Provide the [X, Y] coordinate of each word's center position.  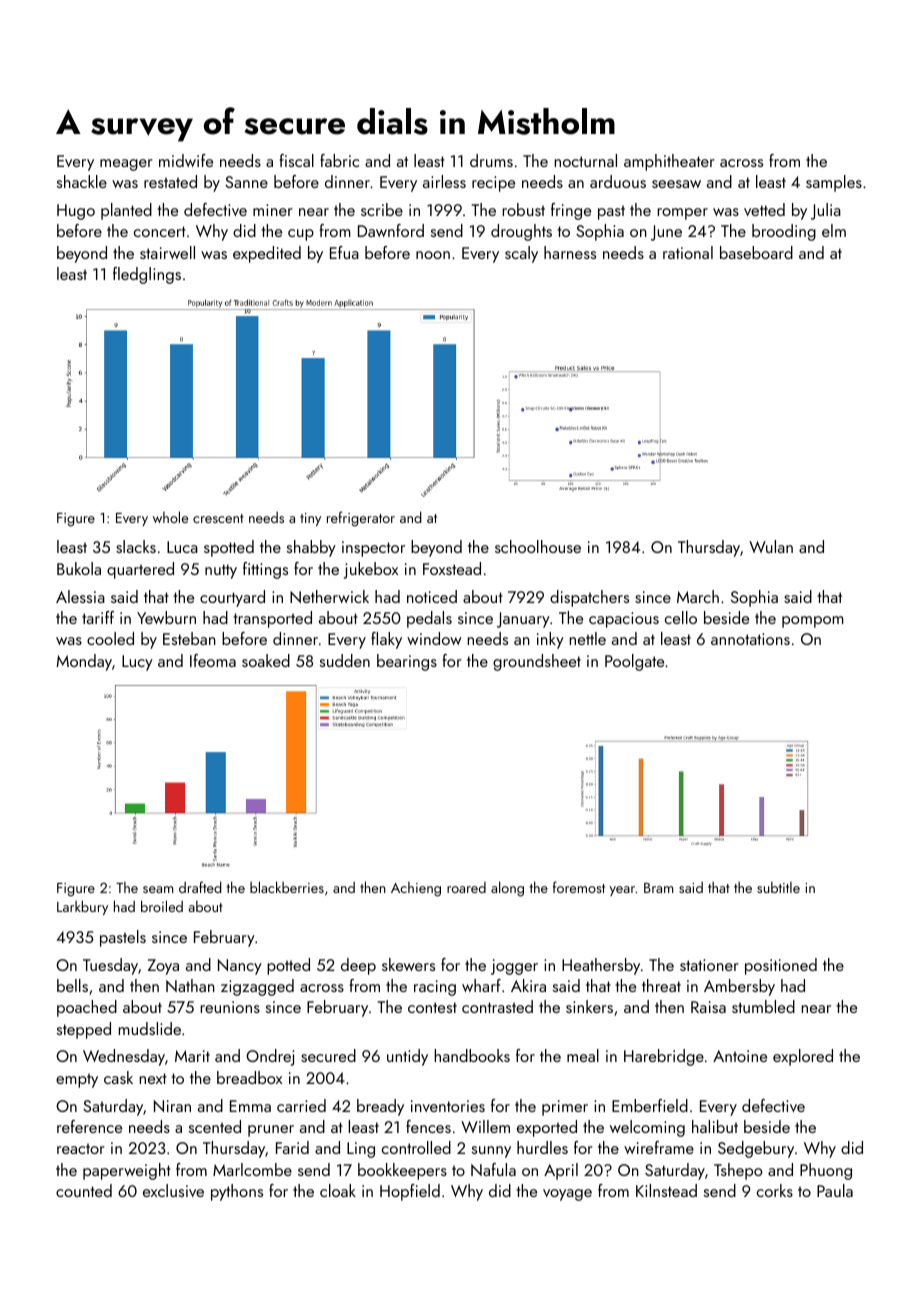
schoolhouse [538, 546]
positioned [781, 966]
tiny [310, 519]
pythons [237, 1192]
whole [170, 517]
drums [491, 160]
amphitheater [669, 162]
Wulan [771, 546]
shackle [82, 181]
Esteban [189, 638]
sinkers [589, 1006]
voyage [567, 1195]
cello [681, 617]
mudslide [149, 1028]
